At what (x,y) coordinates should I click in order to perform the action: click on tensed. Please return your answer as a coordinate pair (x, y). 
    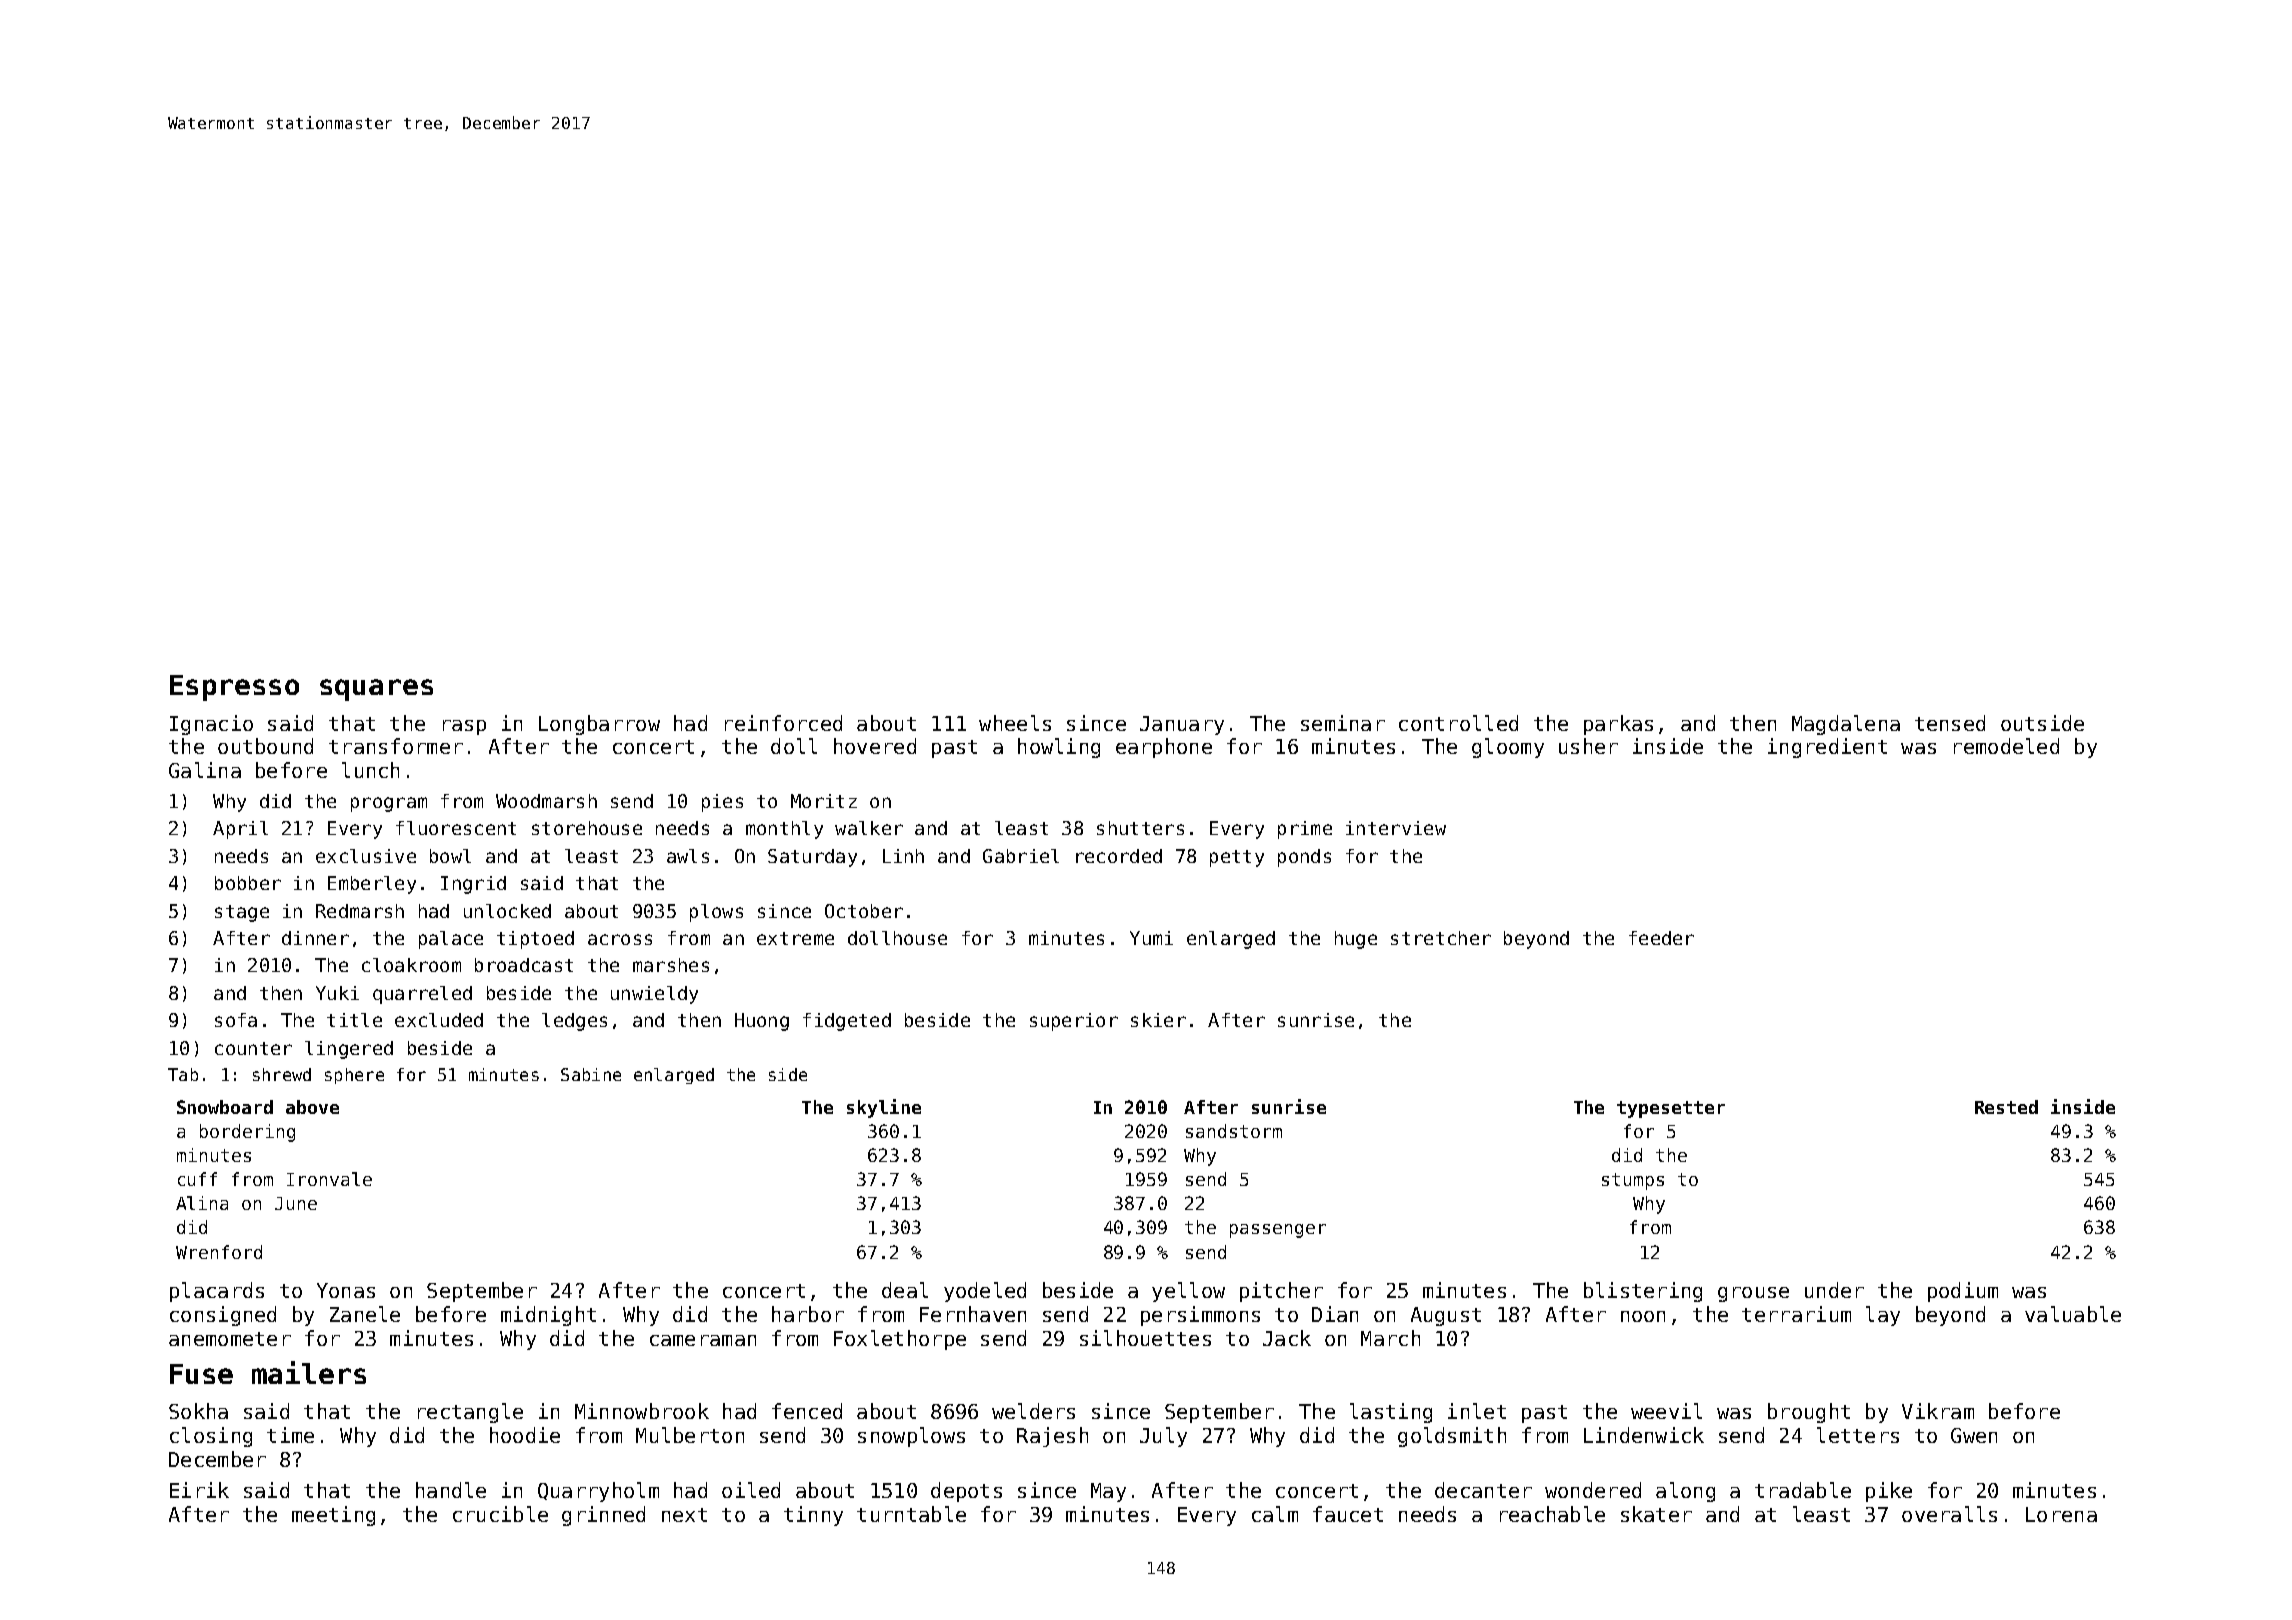
    Looking at the image, I should click on (1950, 723).
